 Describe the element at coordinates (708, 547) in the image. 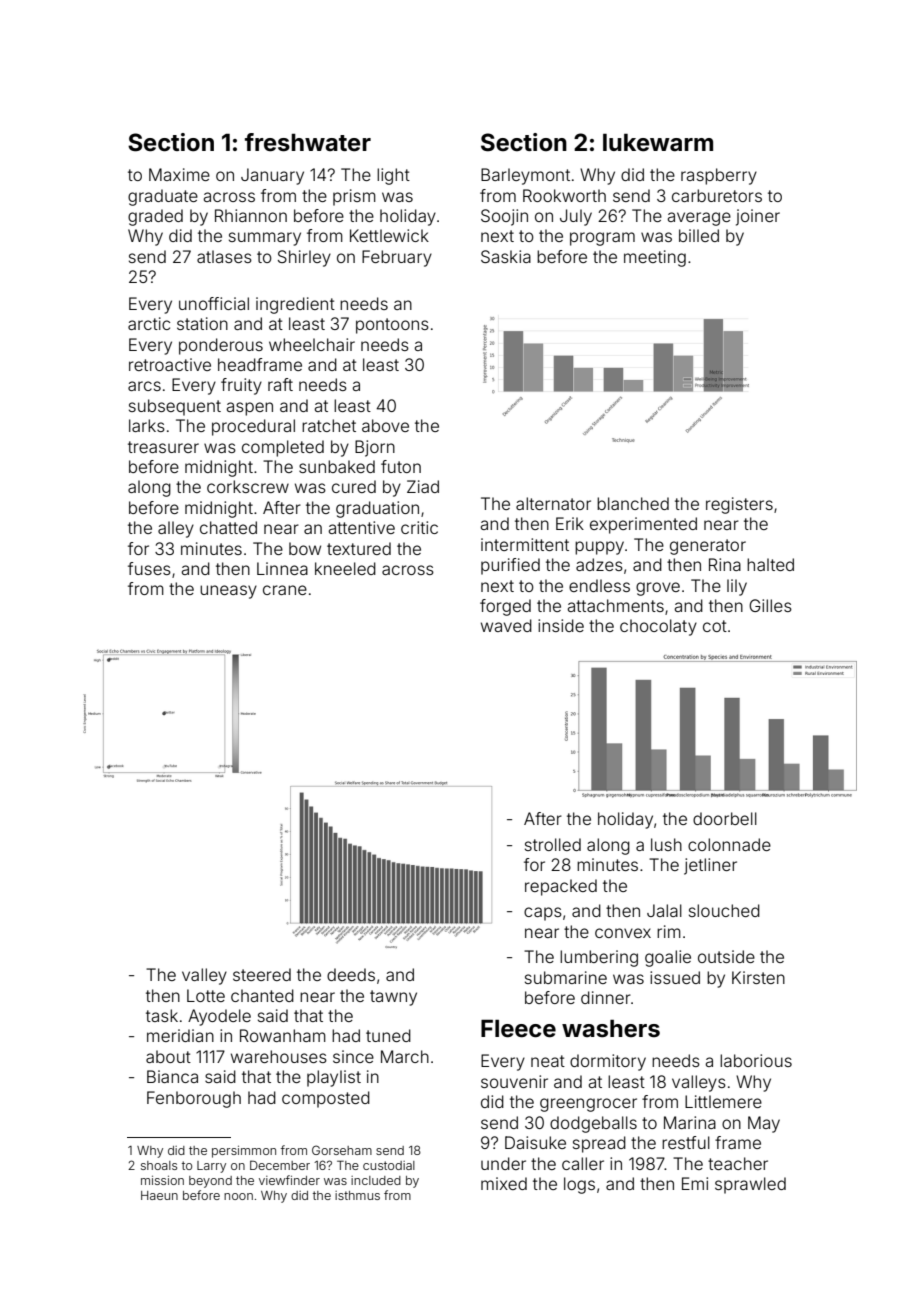

I see `generator` at that location.
